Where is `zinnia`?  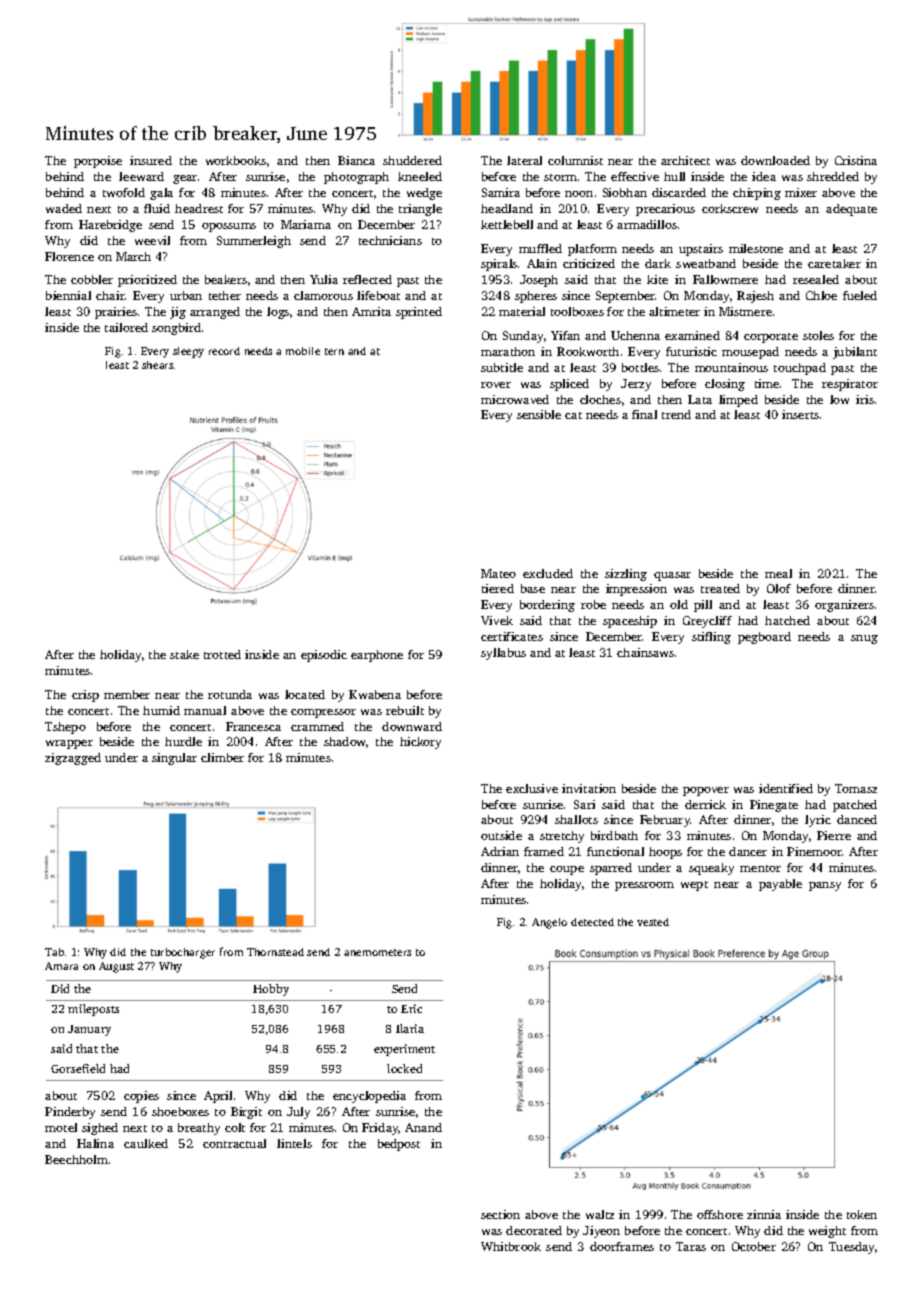 zinnia is located at coordinates (764, 1214).
